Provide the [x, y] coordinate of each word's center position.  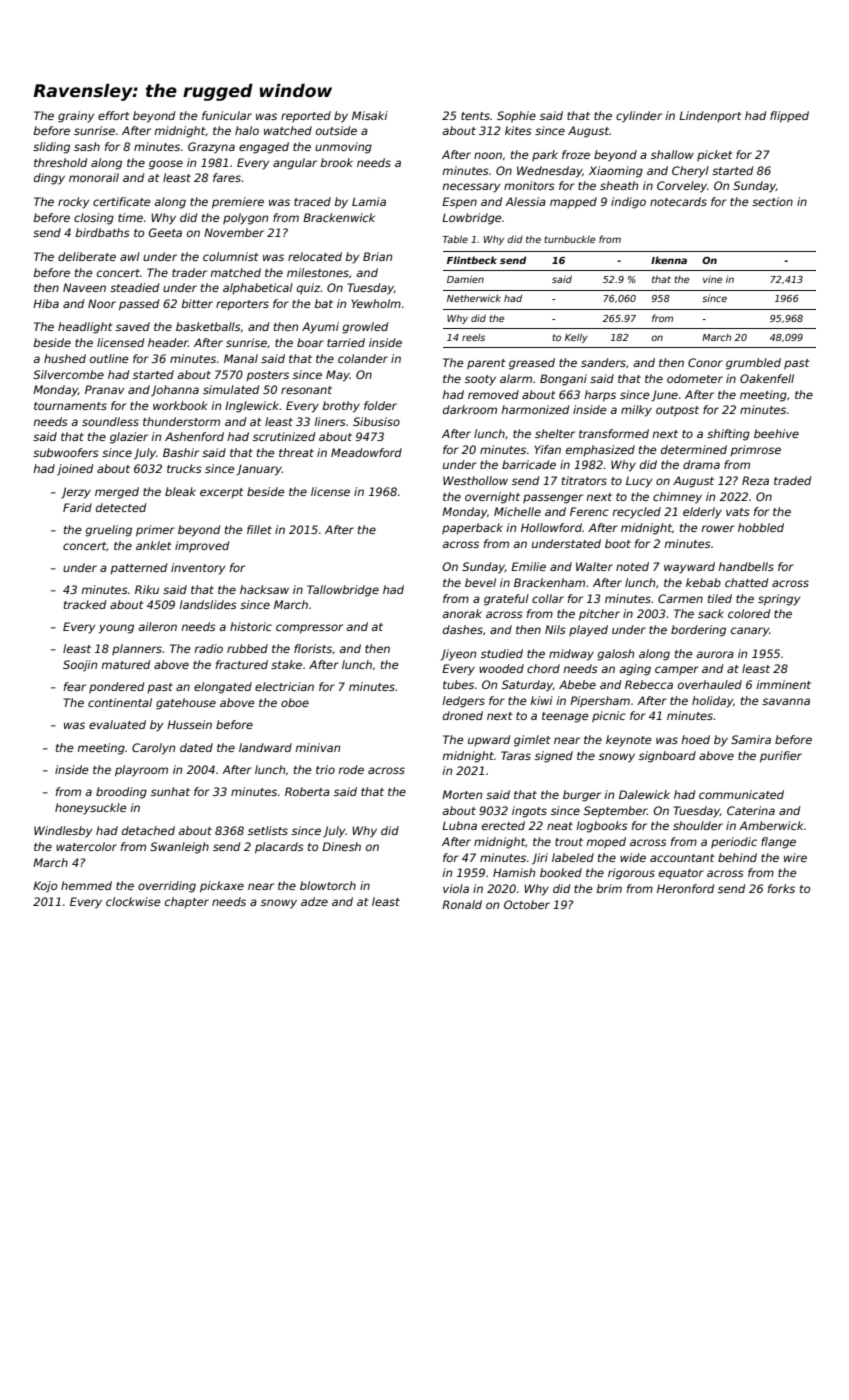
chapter [187, 902]
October [527, 904]
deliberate [87, 256]
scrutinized [284, 436]
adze [314, 901]
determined [694, 449]
